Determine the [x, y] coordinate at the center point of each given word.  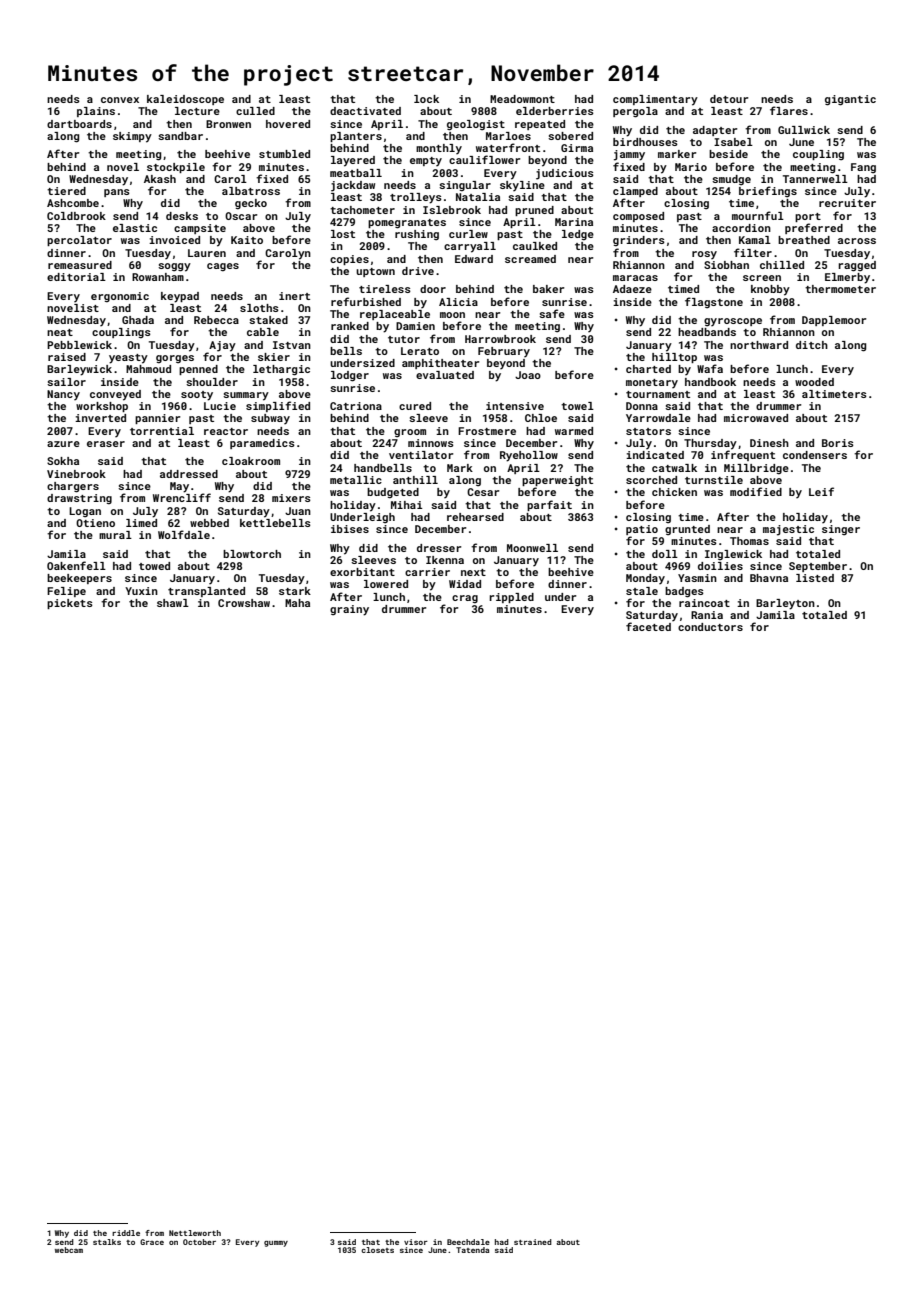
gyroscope [733, 322]
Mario [691, 167]
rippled [511, 598]
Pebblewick [79, 345]
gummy [276, 1244]
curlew [468, 234]
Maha [297, 603]
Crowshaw [244, 603]
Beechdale [468, 1242]
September [818, 567]
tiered [66, 191]
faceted [648, 626]
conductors [710, 627]
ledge [578, 235]
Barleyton [785, 604]
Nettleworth [195, 1233]
